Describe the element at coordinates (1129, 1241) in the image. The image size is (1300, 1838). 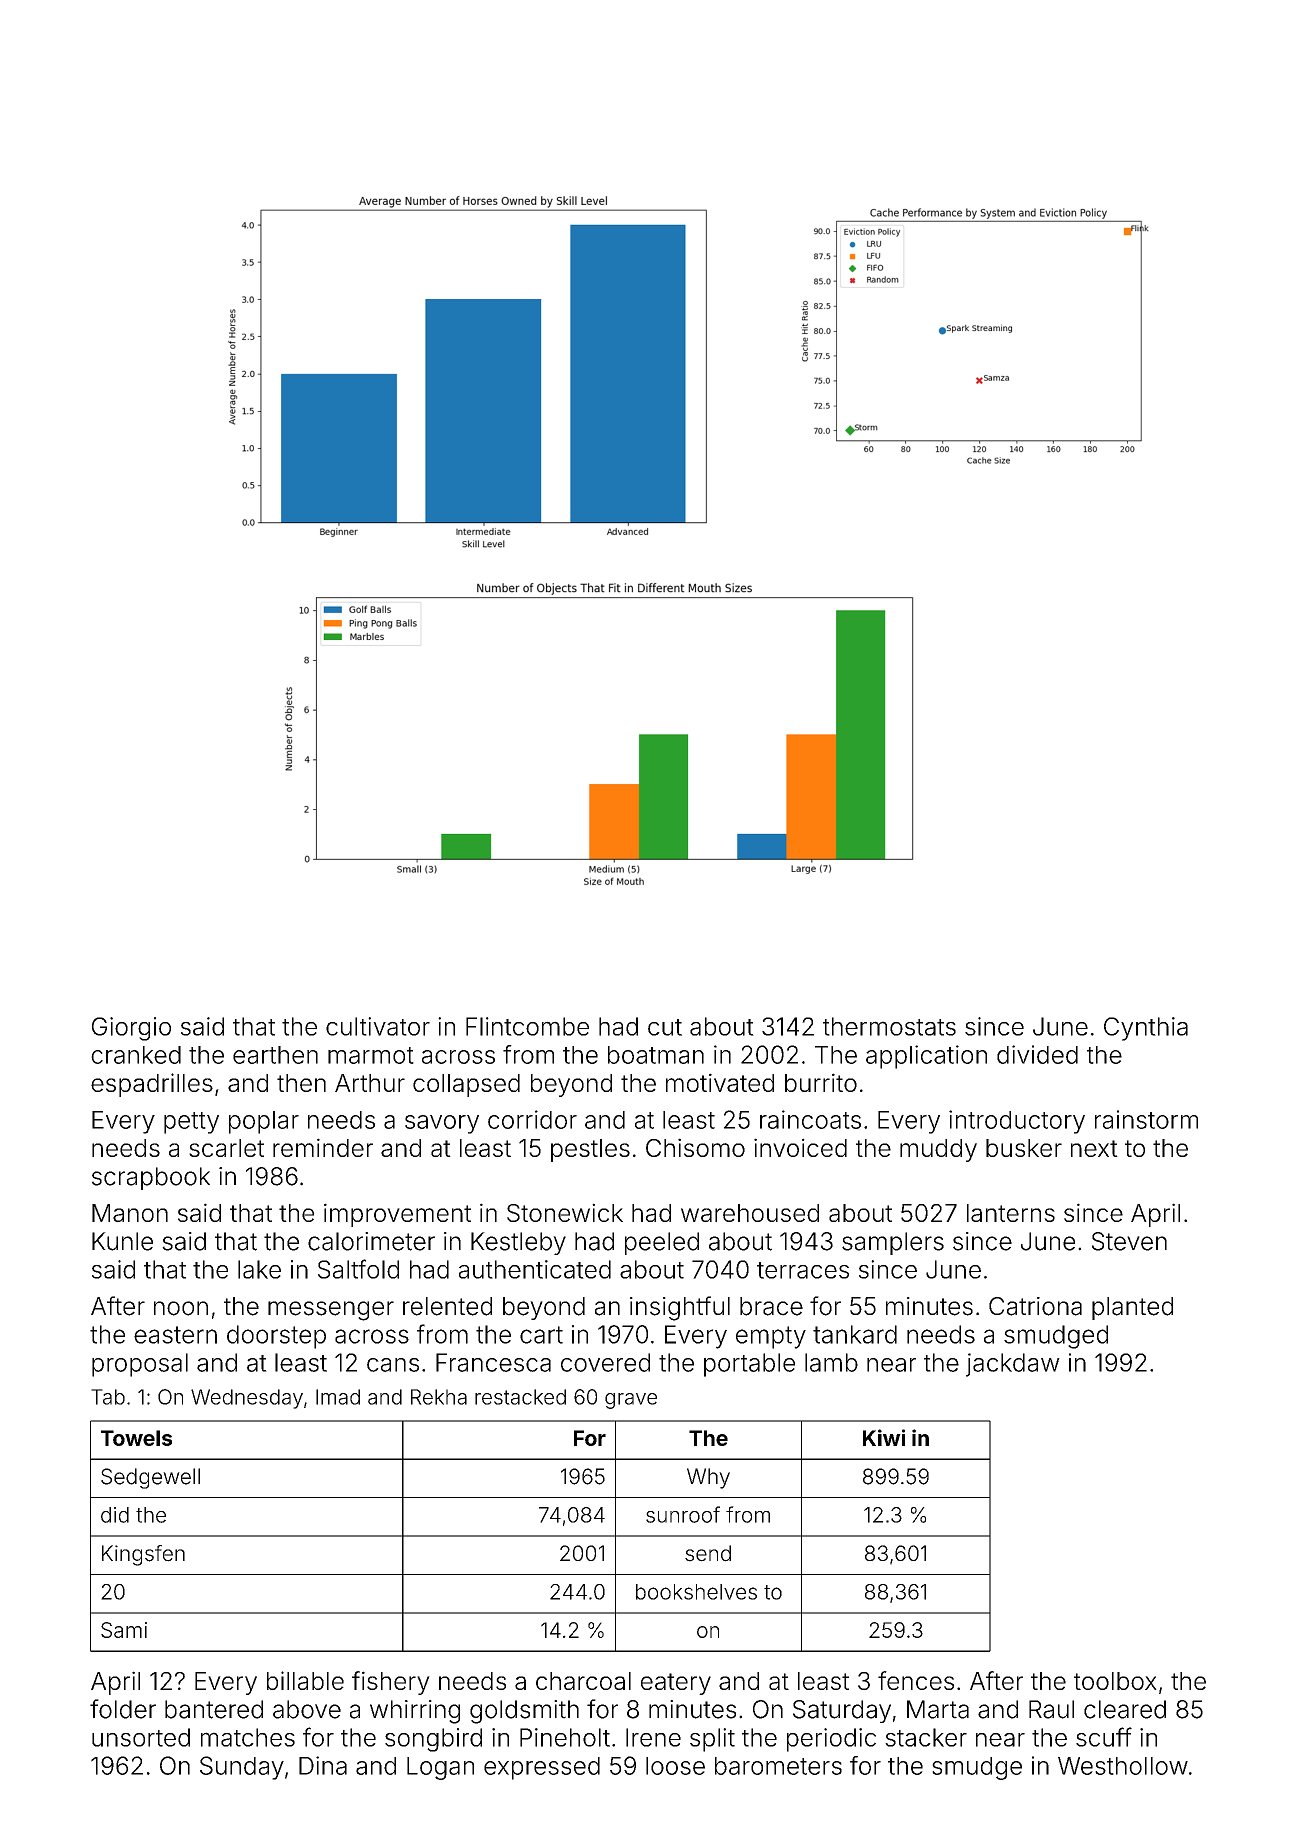
I see `Steven` at that location.
